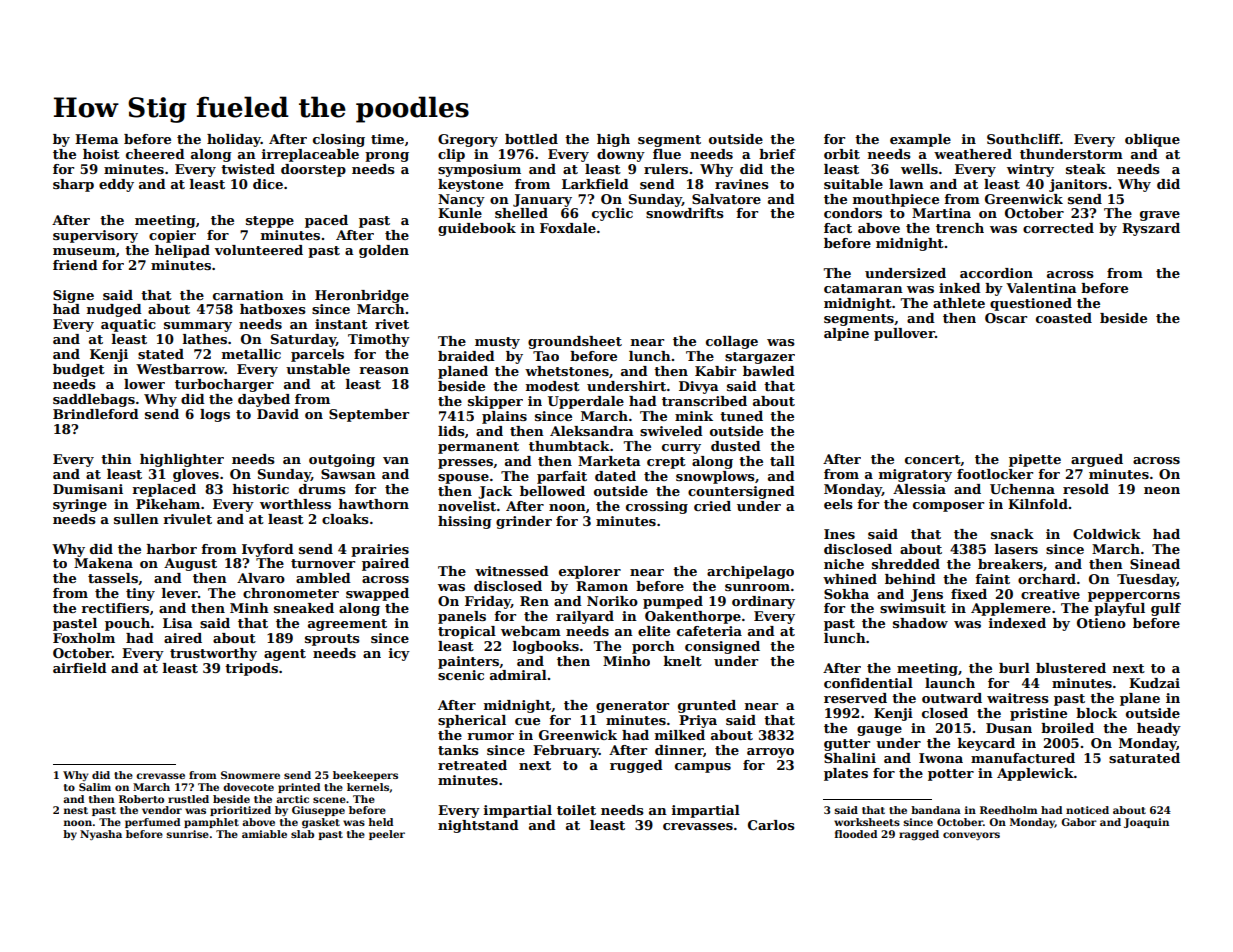  What do you see at coordinates (575, 342) in the page?
I see `groundsheet` at bounding box center [575, 342].
